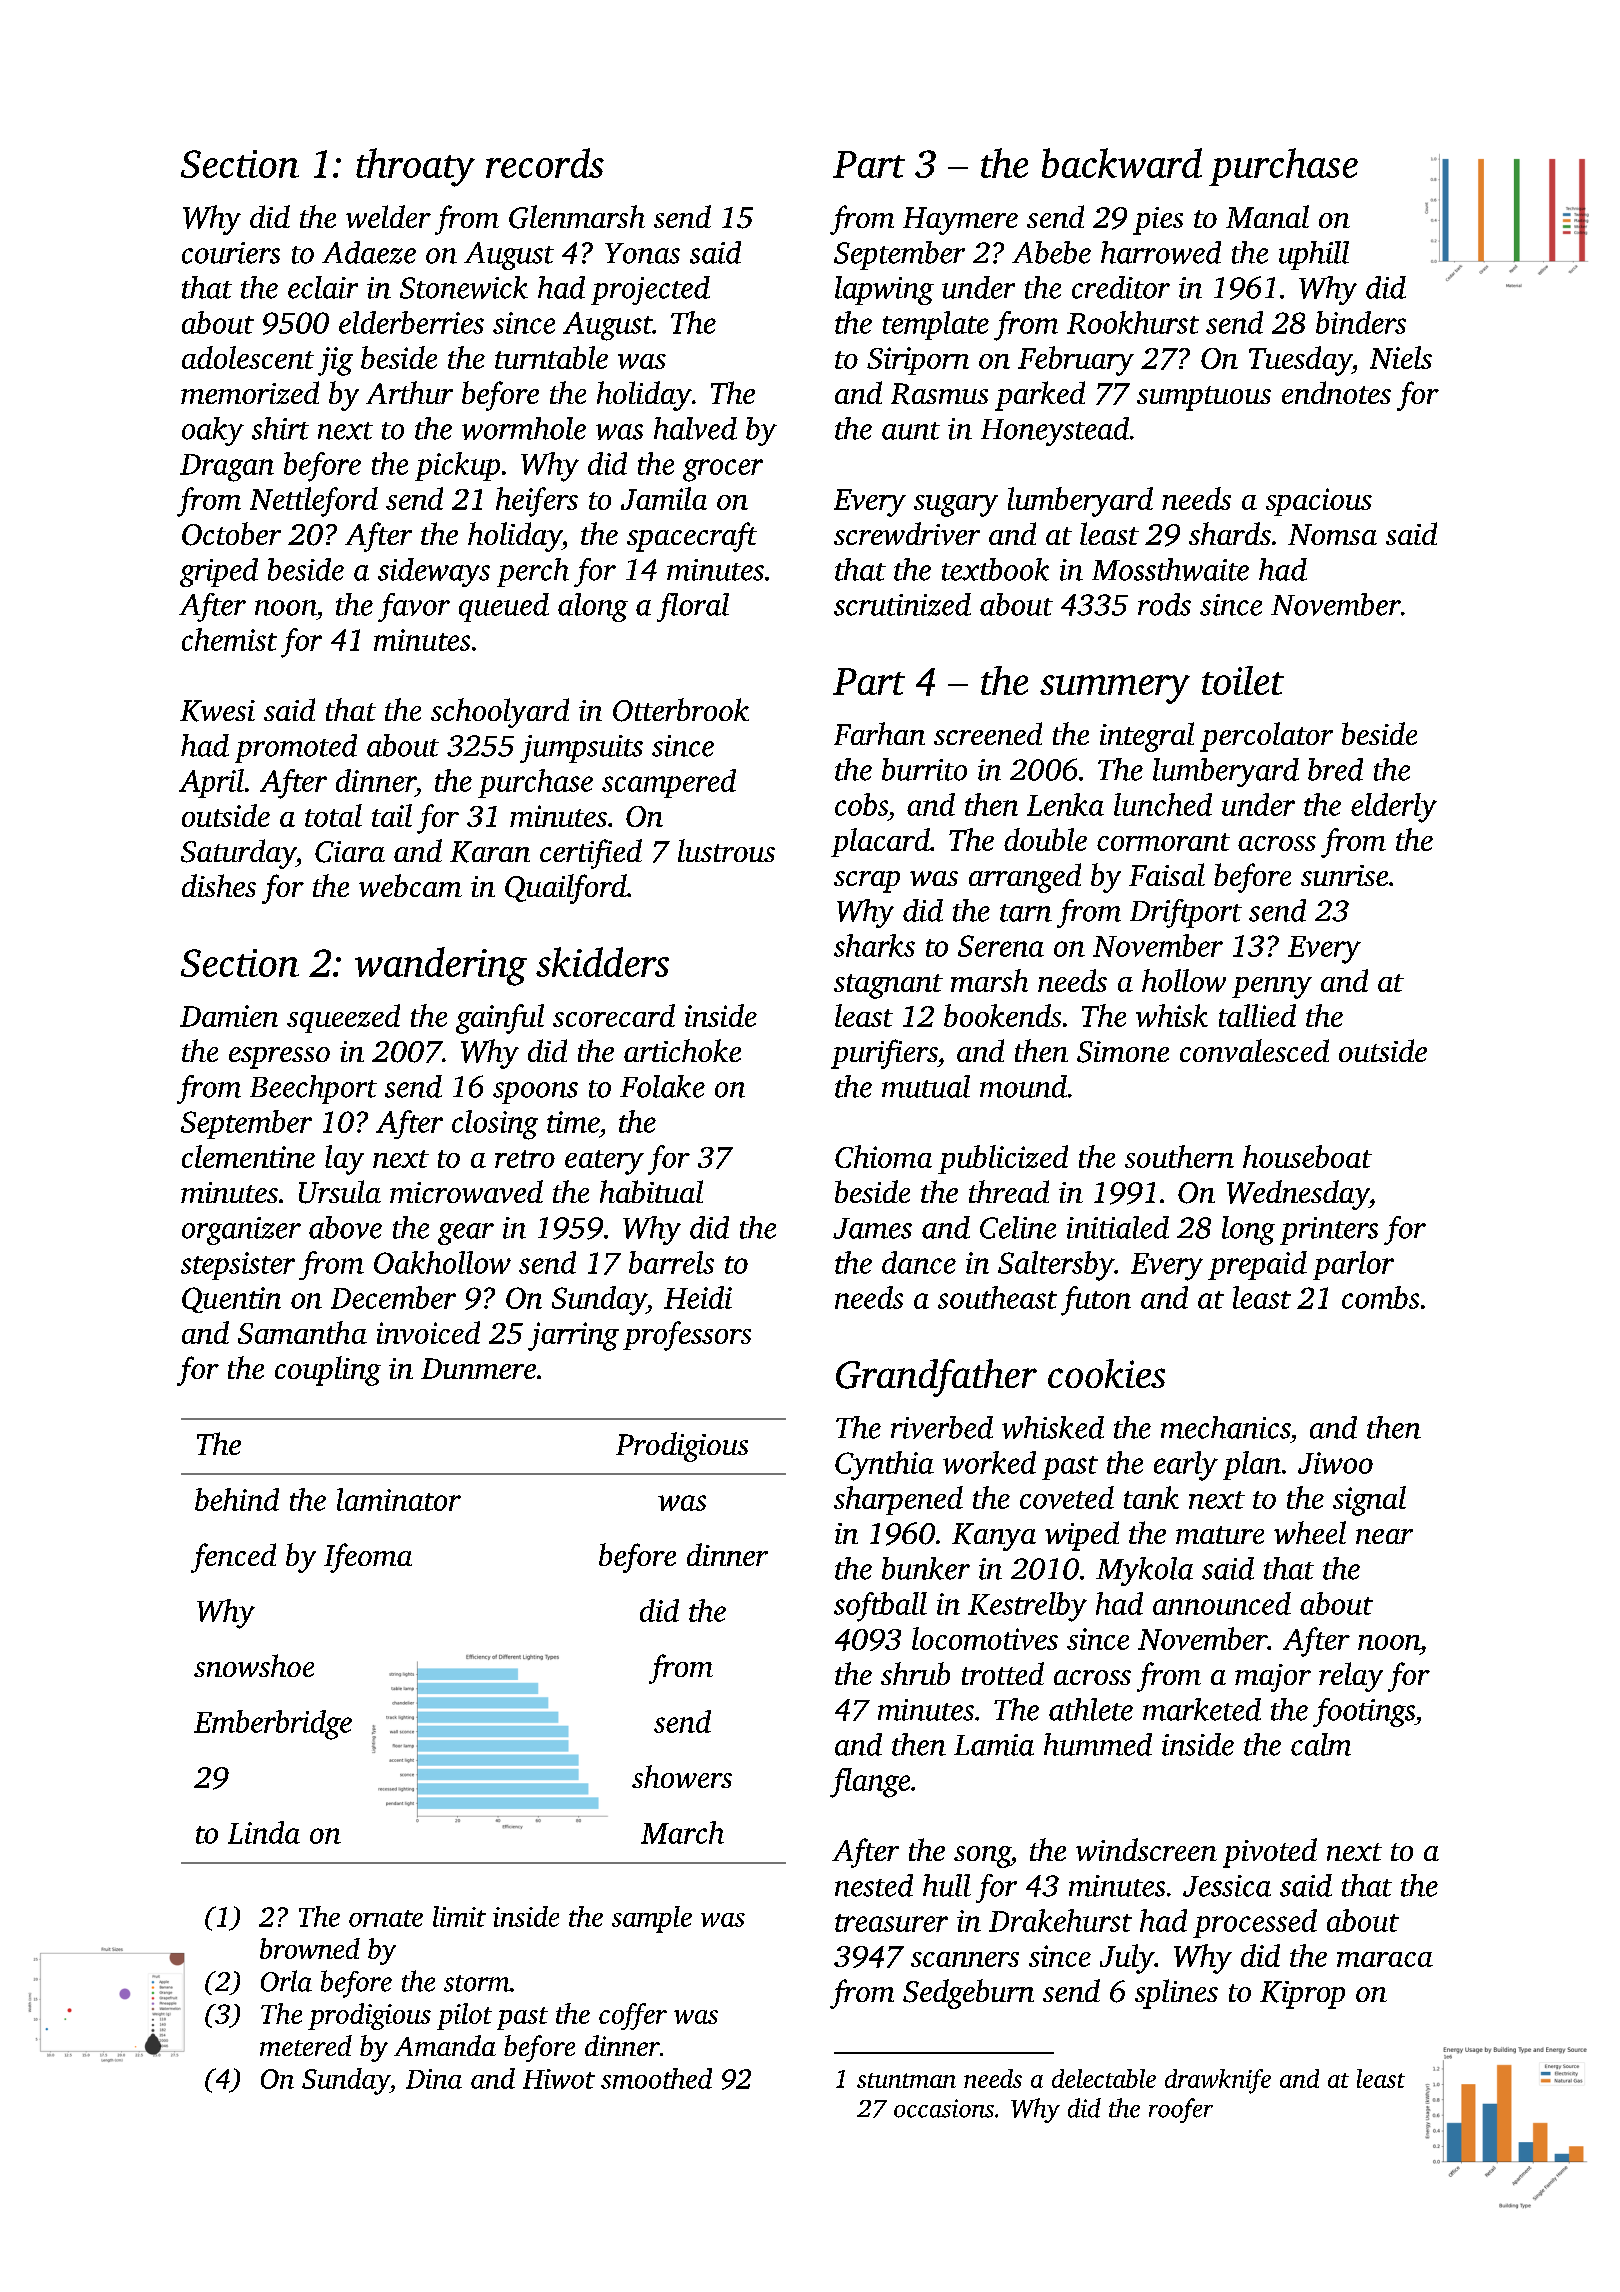  Describe the element at coordinates (237, 1499) in the page. I see `behind` at that location.
